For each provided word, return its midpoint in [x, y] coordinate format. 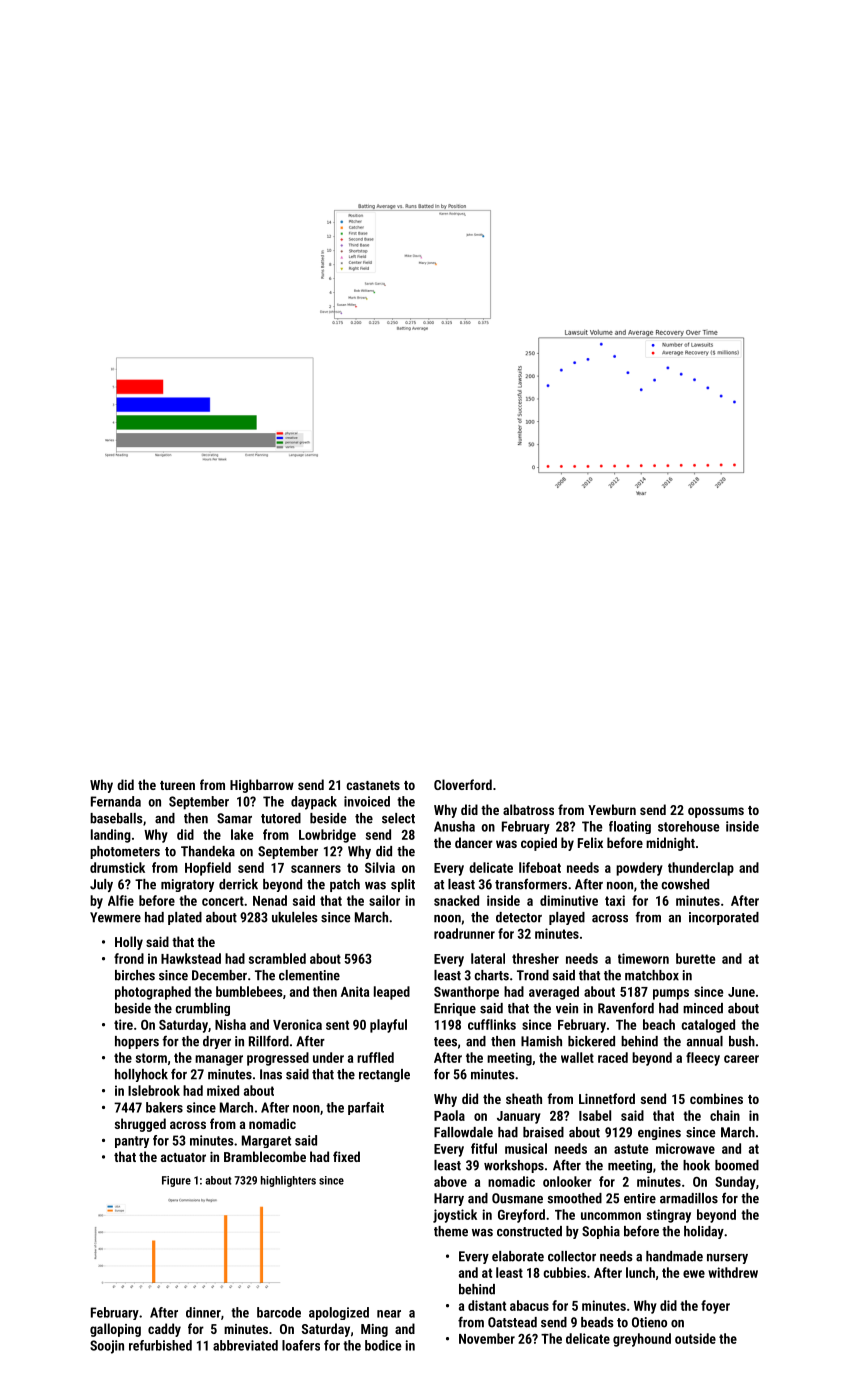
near [389, 1314]
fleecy [703, 1059]
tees [445, 1042]
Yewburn [612, 809]
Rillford [269, 1041]
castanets [373, 785]
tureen [177, 785]
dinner [203, 1312]
